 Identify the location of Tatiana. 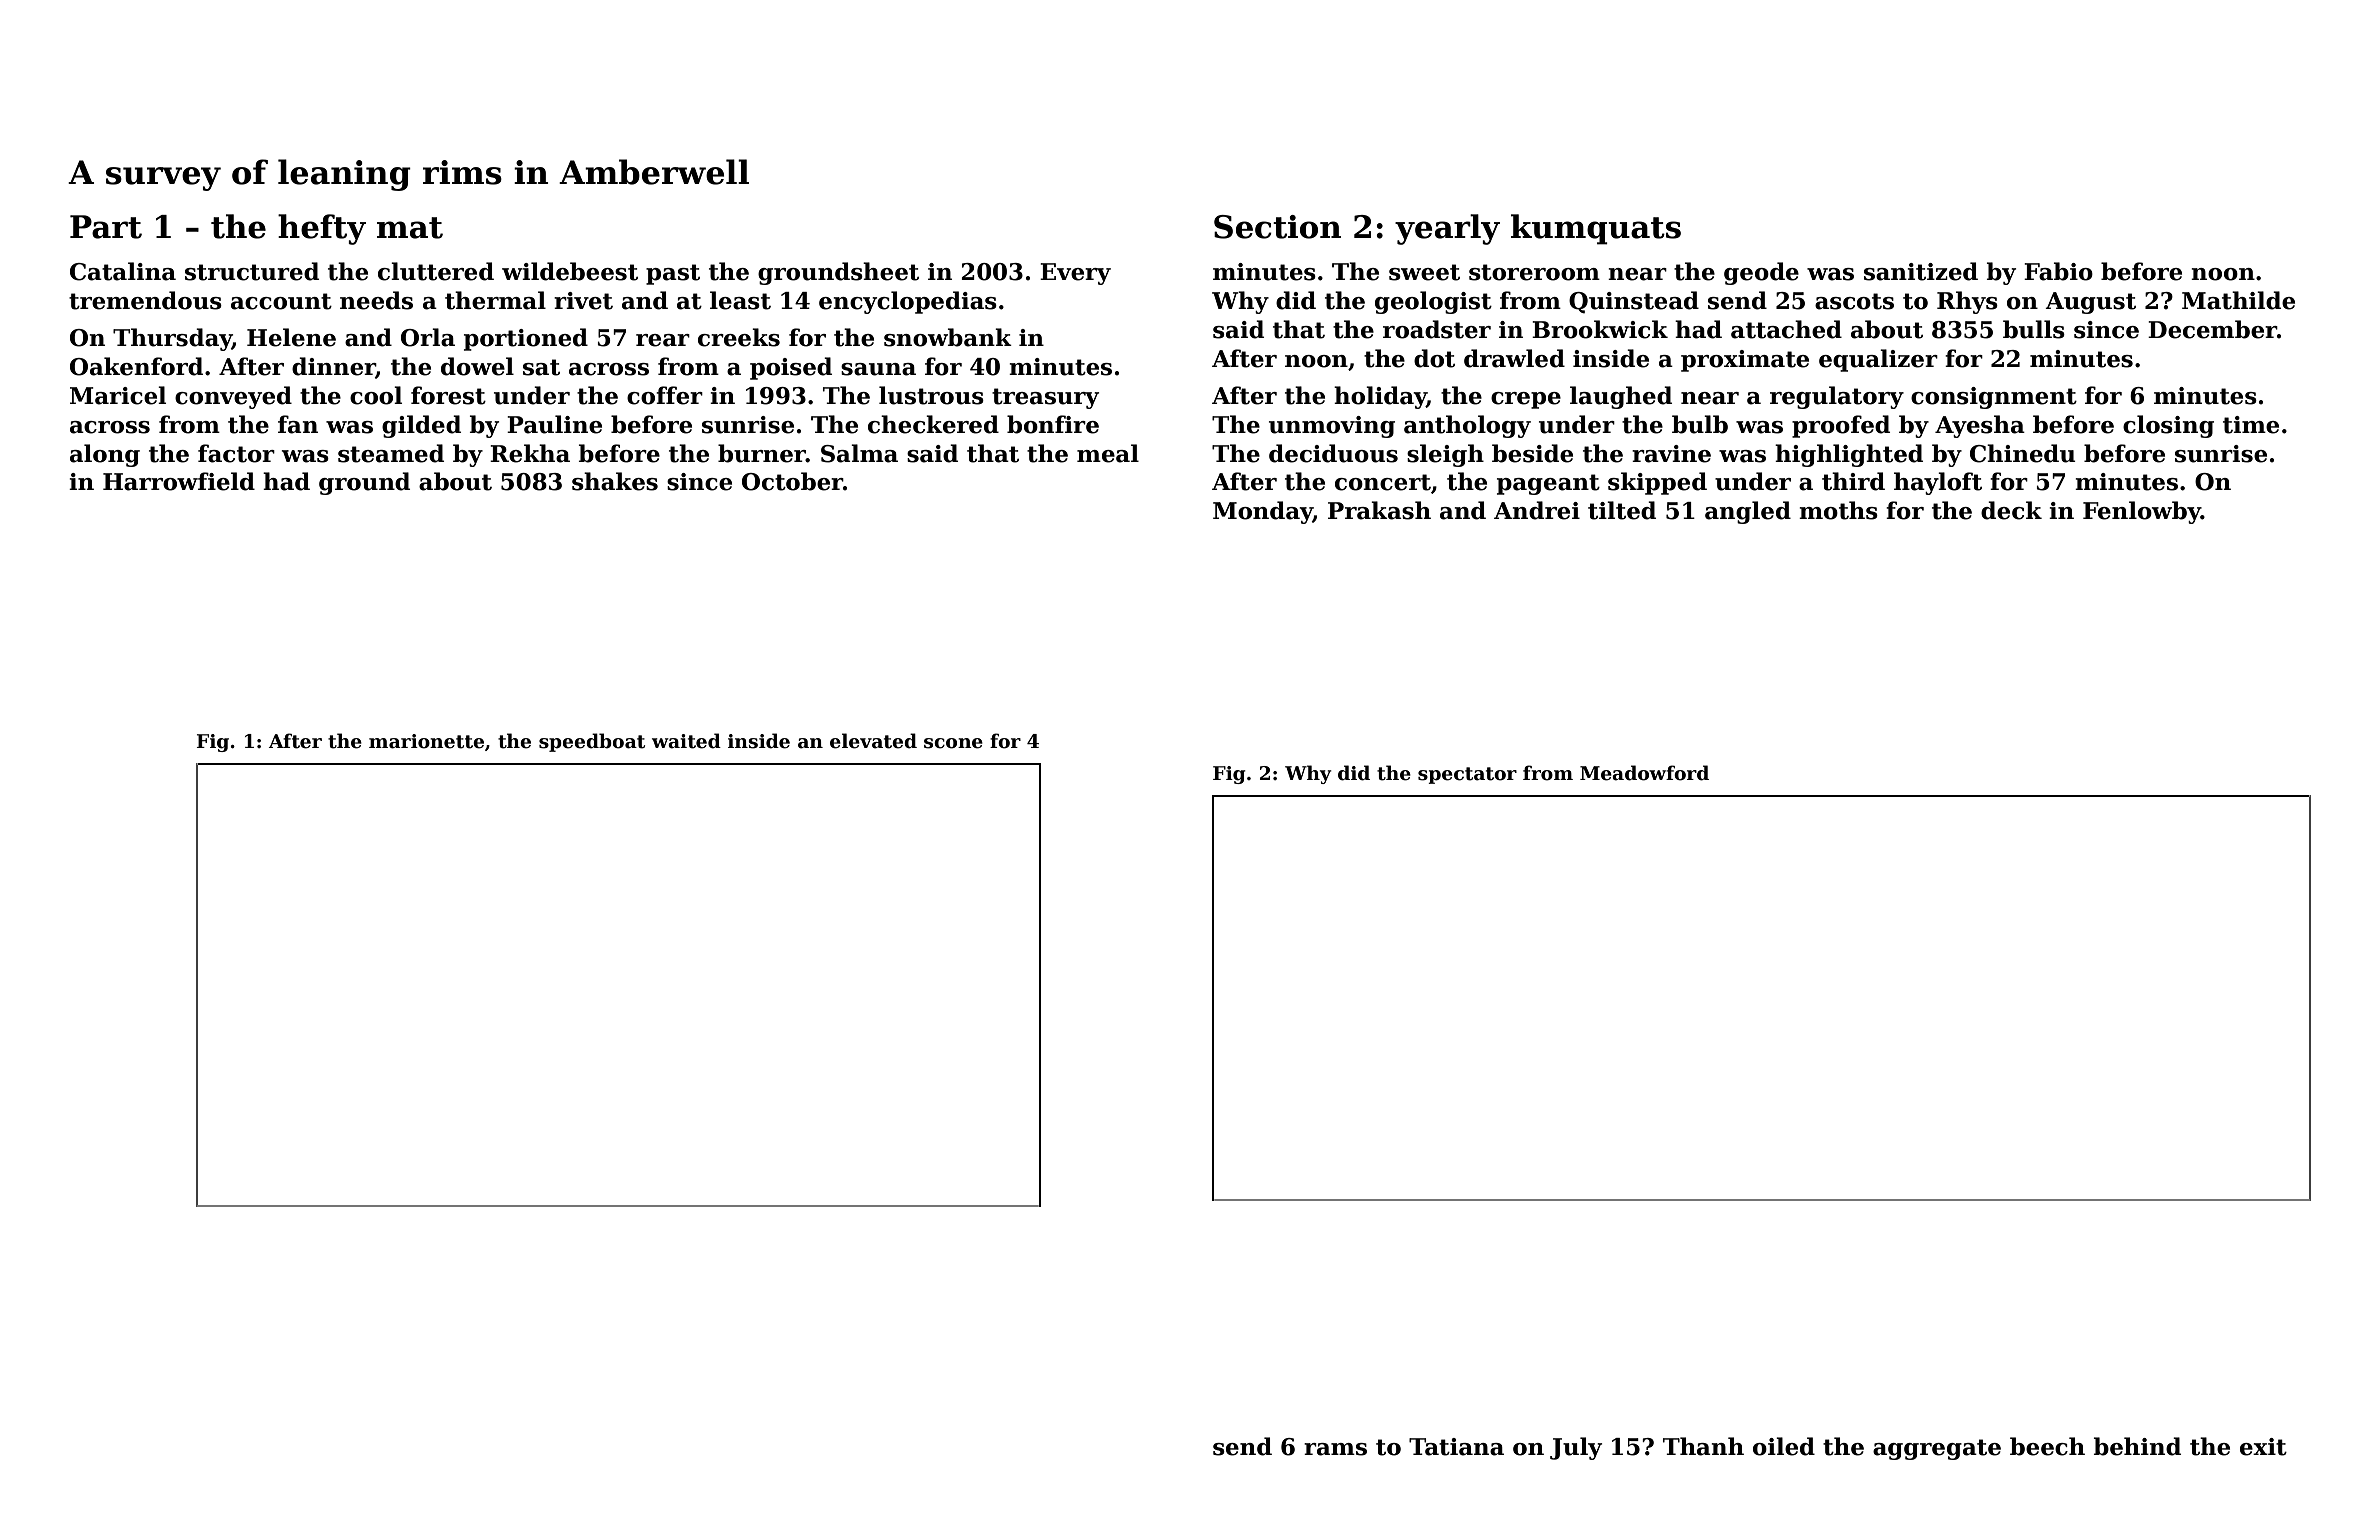
(1456, 1447).
